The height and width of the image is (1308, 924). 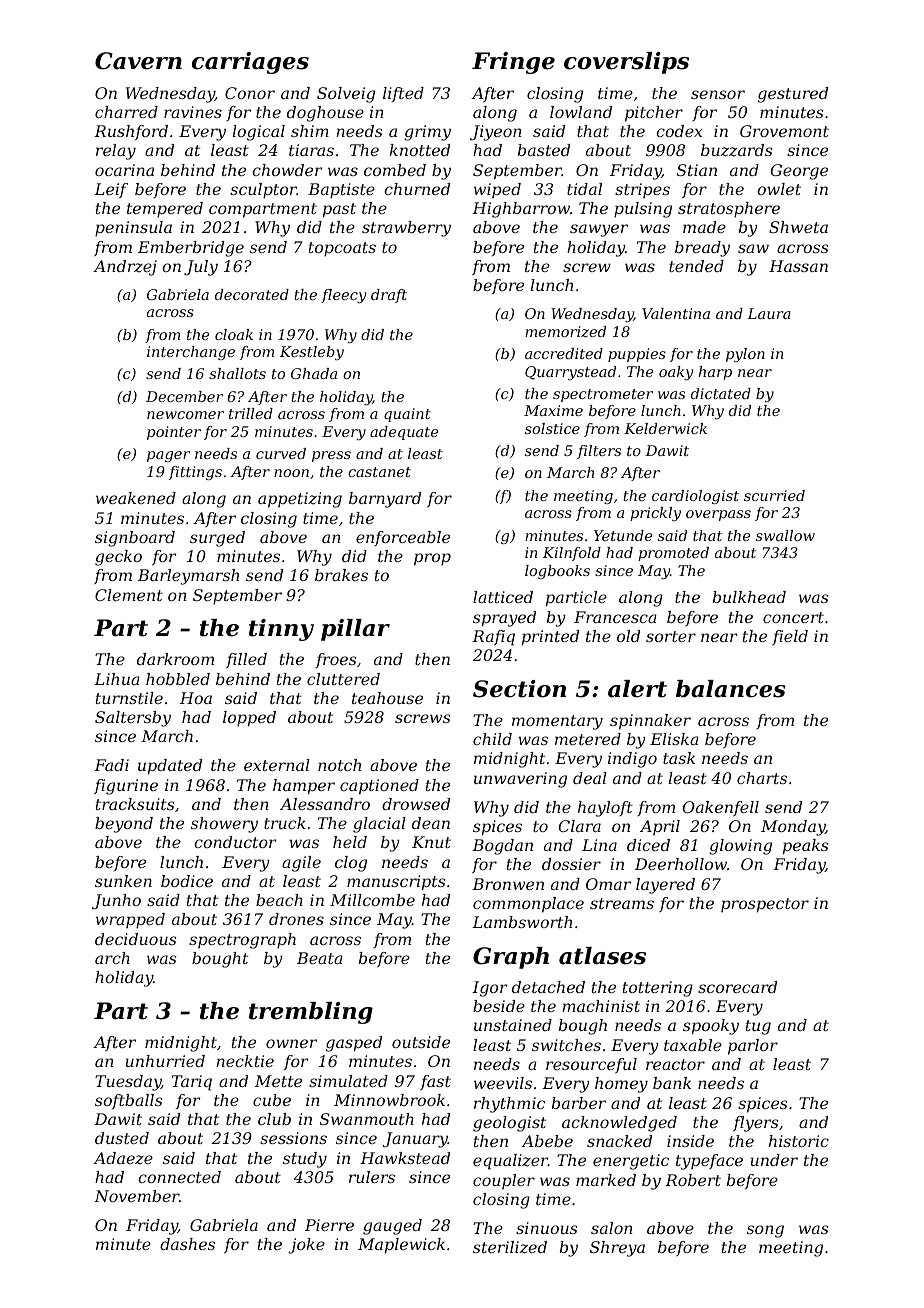 I want to click on draft, so click(x=389, y=296).
